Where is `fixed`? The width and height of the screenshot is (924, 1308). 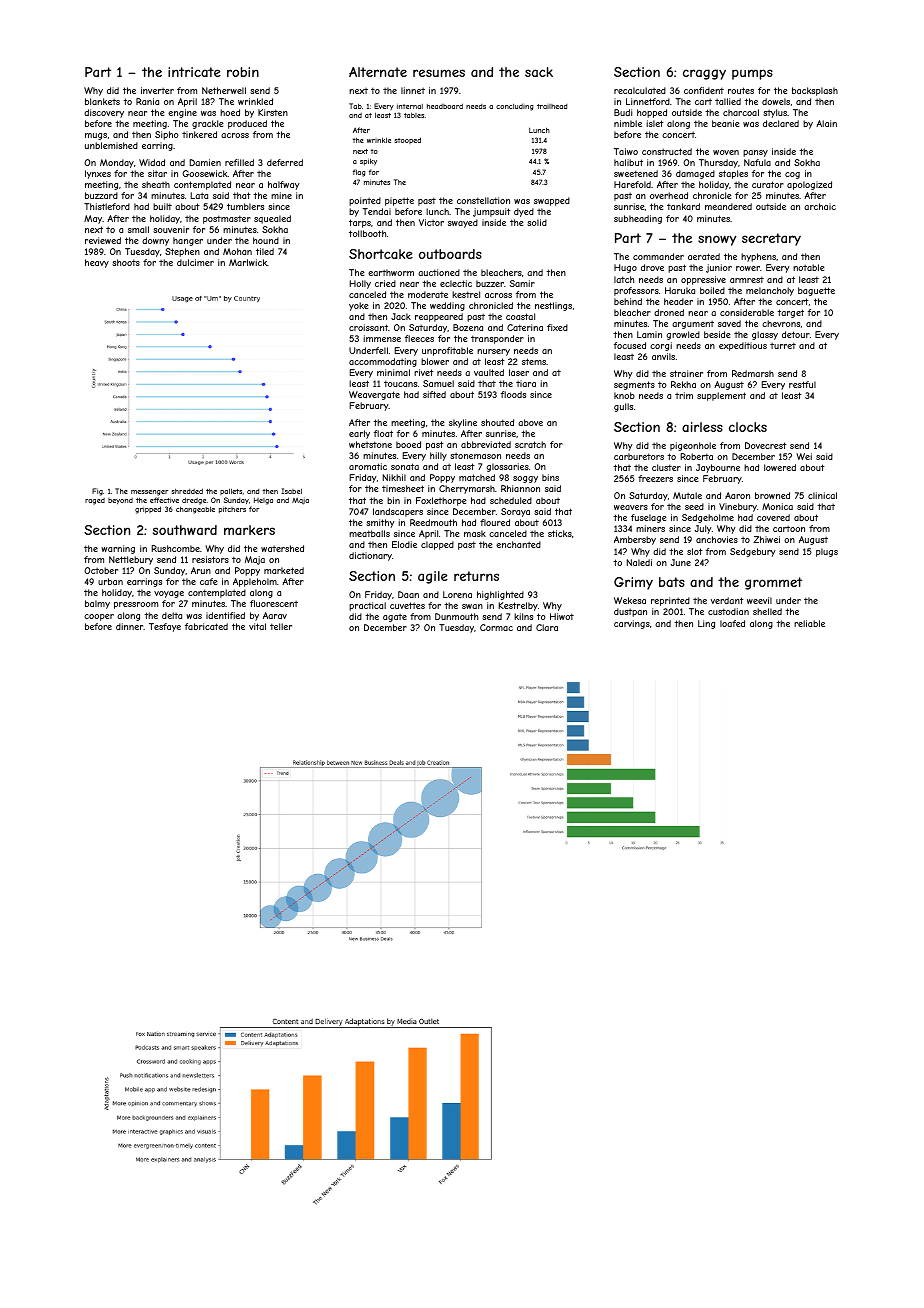 fixed is located at coordinates (557, 327).
